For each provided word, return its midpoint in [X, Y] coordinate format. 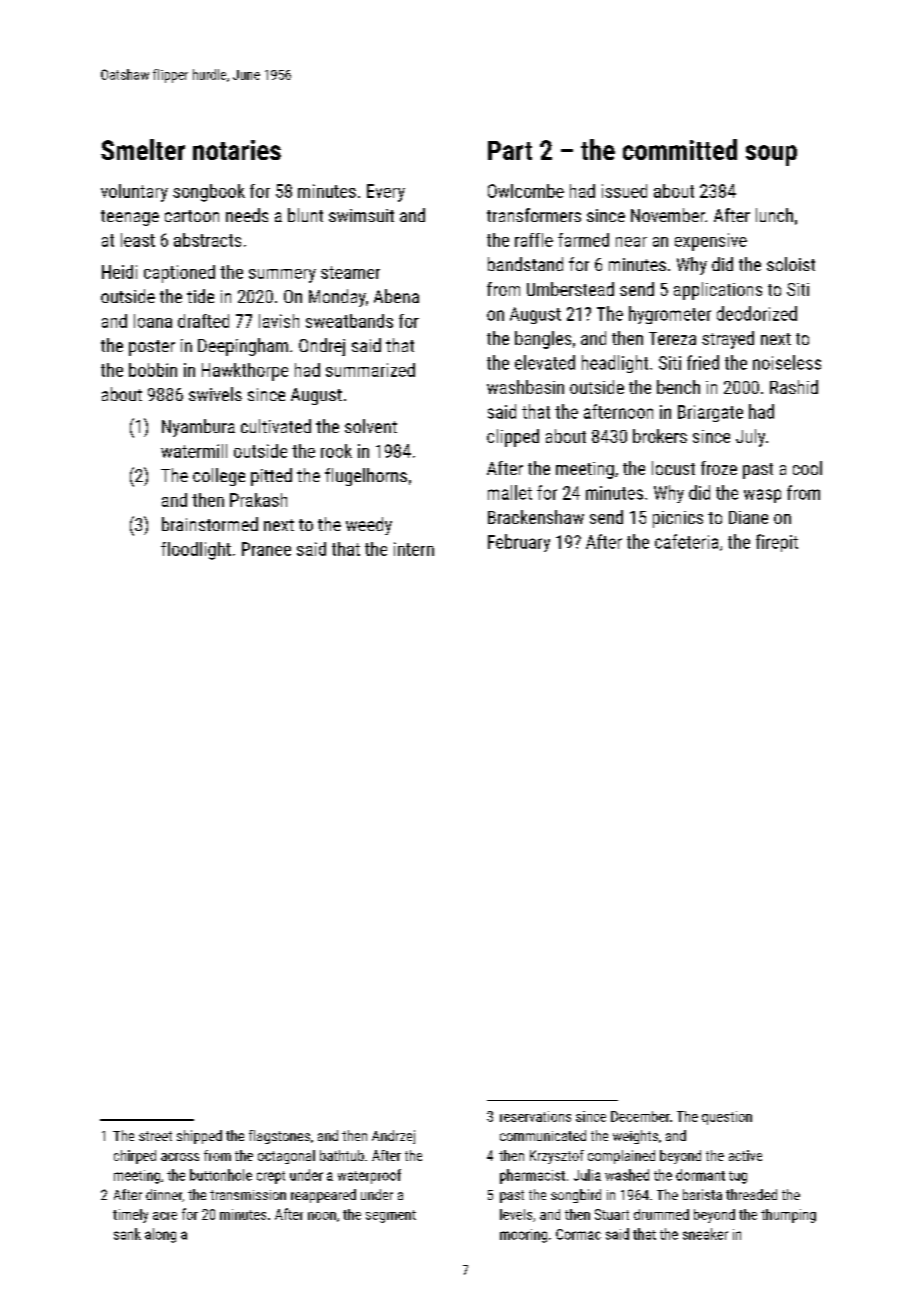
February [519, 543]
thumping [788, 1216]
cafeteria [686, 541]
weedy [369, 526]
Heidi [119, 272]
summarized [370, 370]
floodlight [196, 551]
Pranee [266, 549]
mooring [523, 1236]
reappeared [323, 1196]
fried [703, 362]
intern [414, 549]
